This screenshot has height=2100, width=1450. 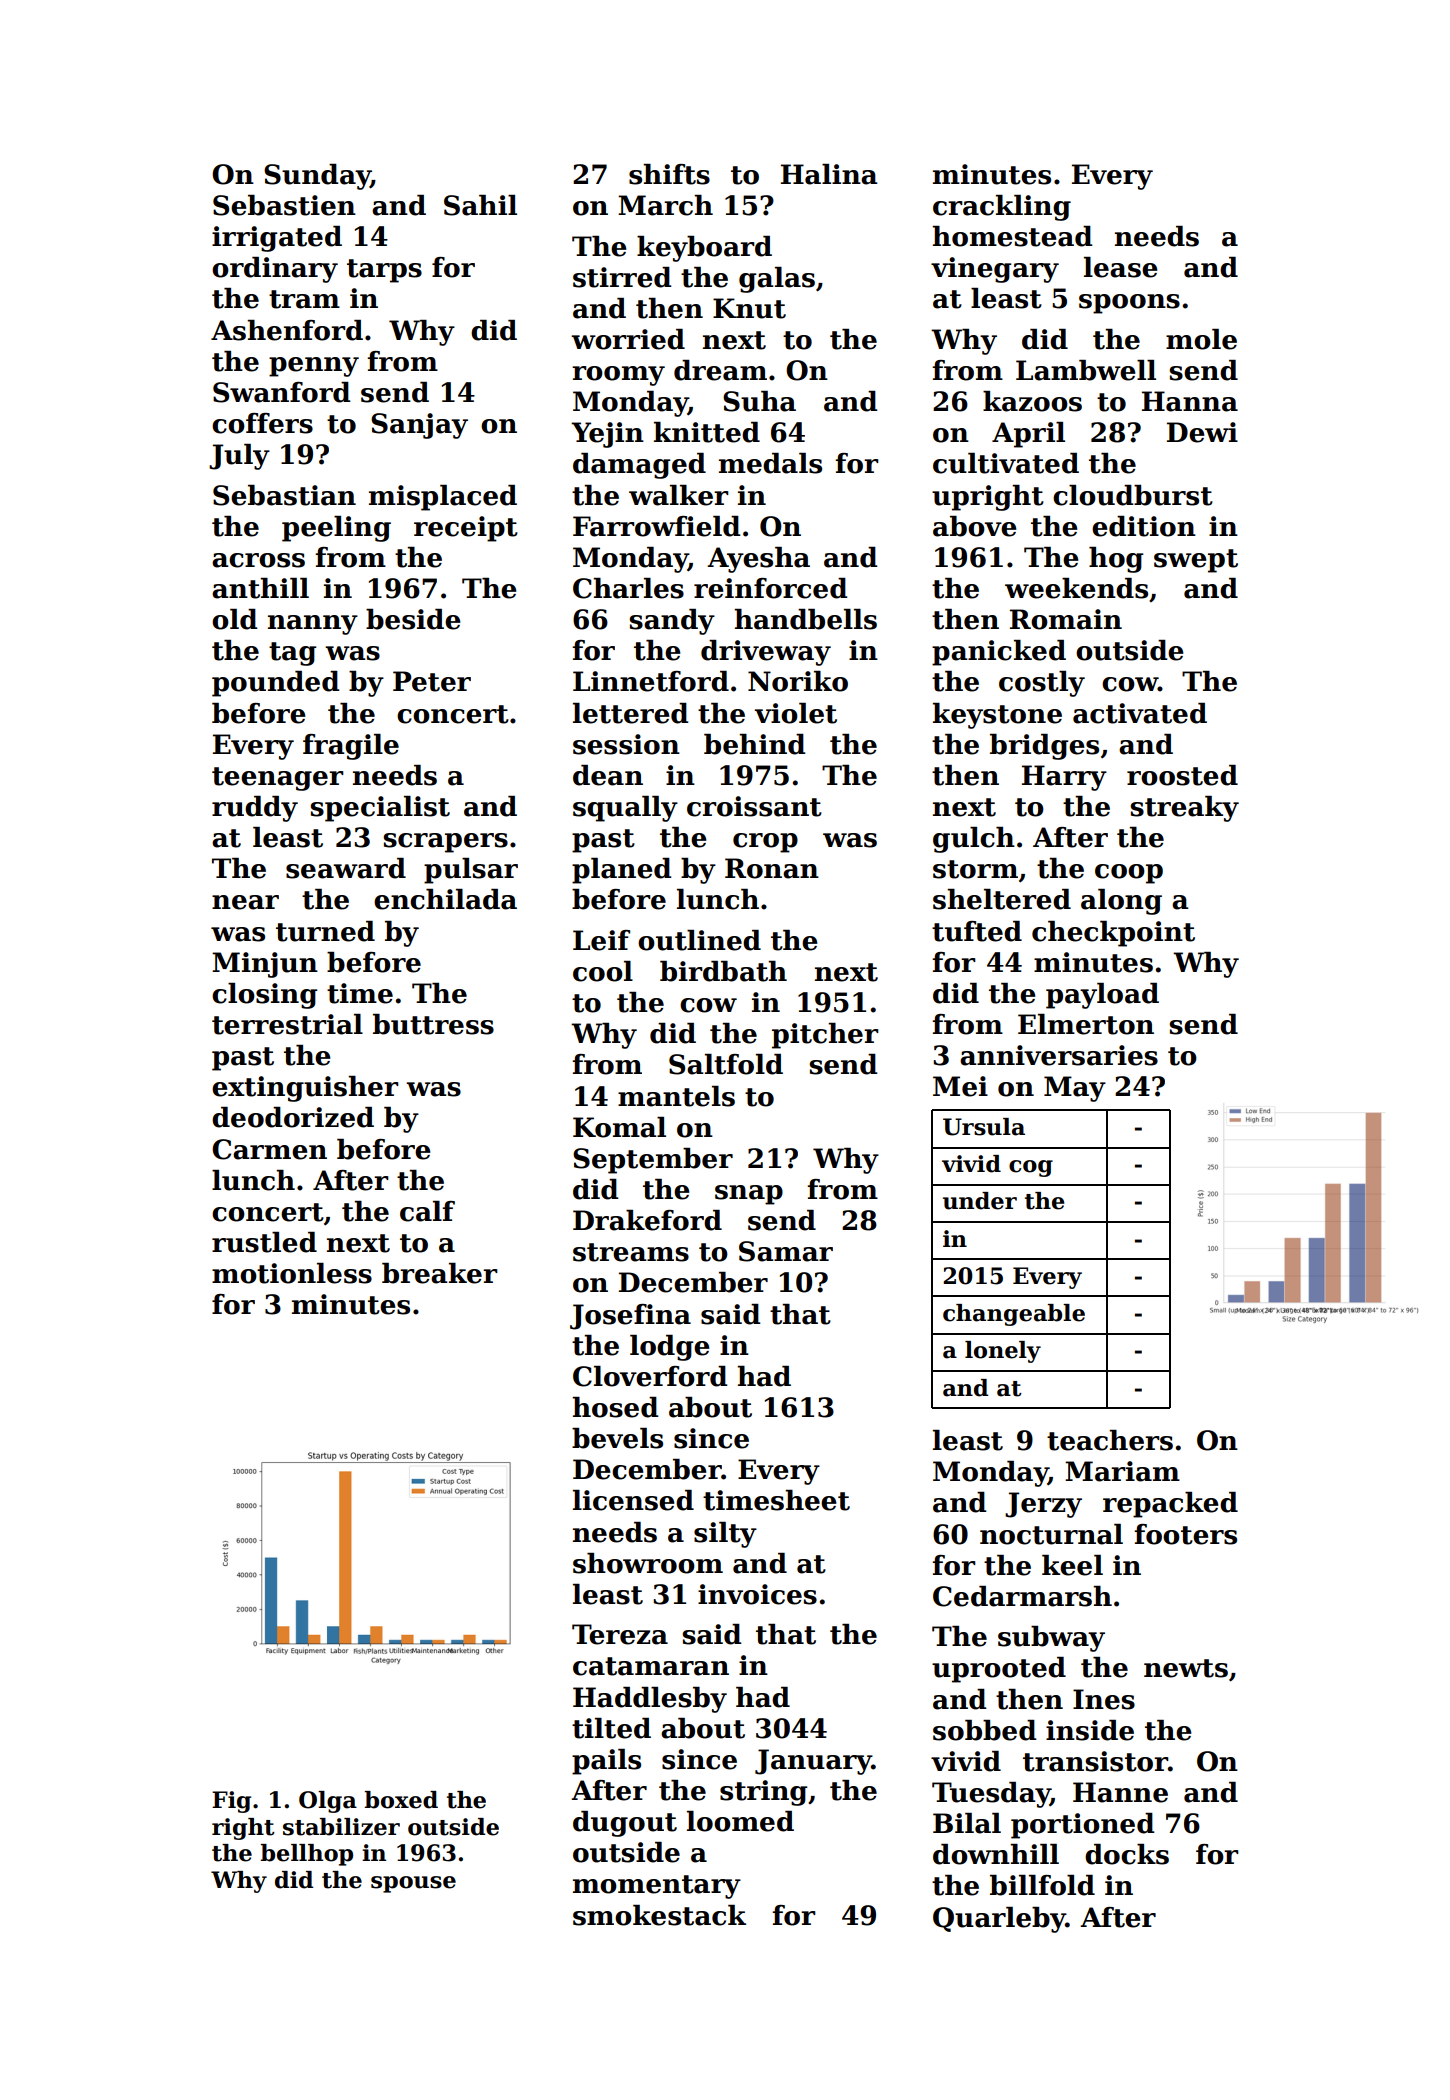 I want to click on Tereza, so click(x=620, y=1634).
